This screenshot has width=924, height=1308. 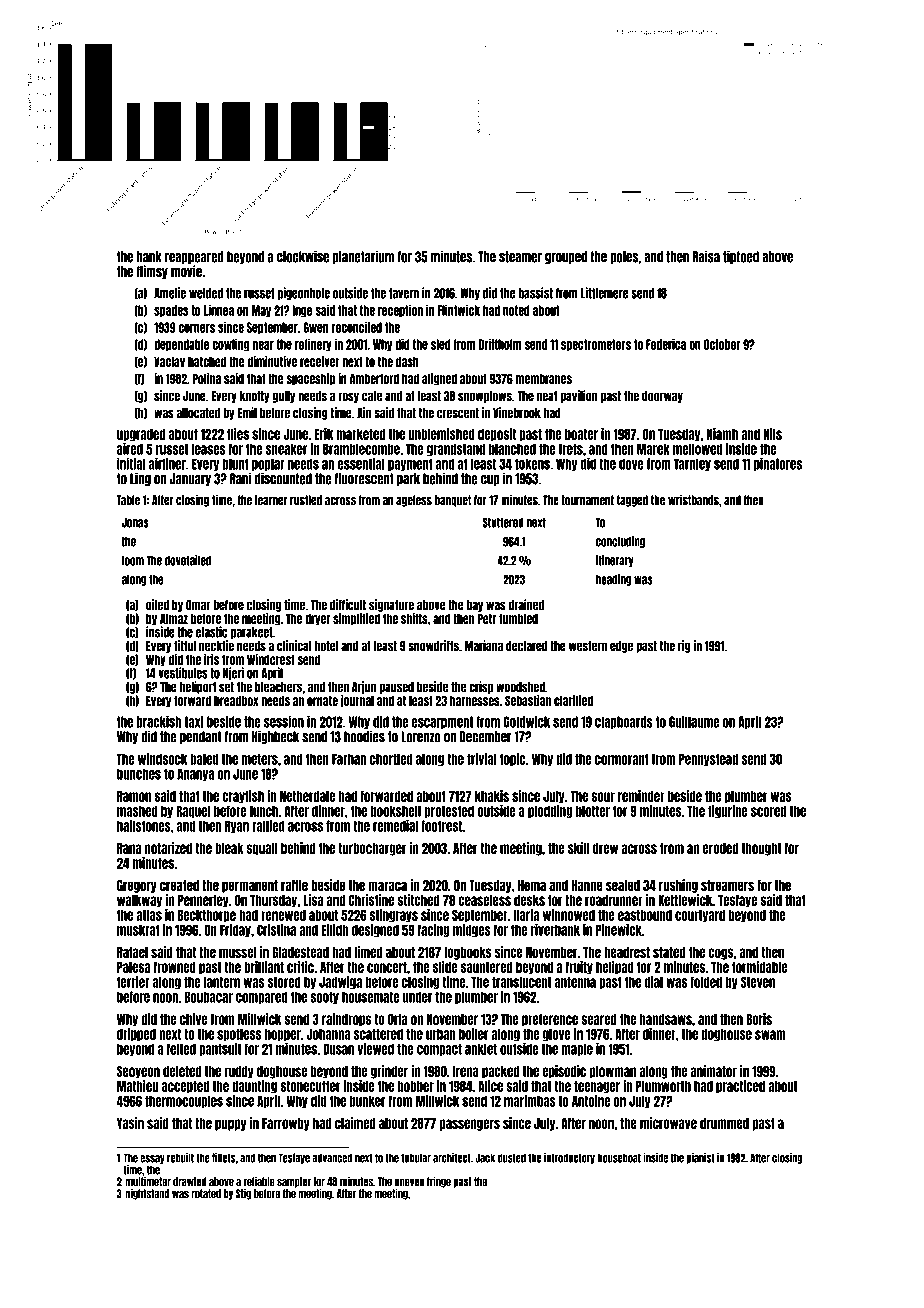 What do you see at coordinates (512, 1158) in the screenshot?
I see `dusted` at bounding box center [512, 1158].
